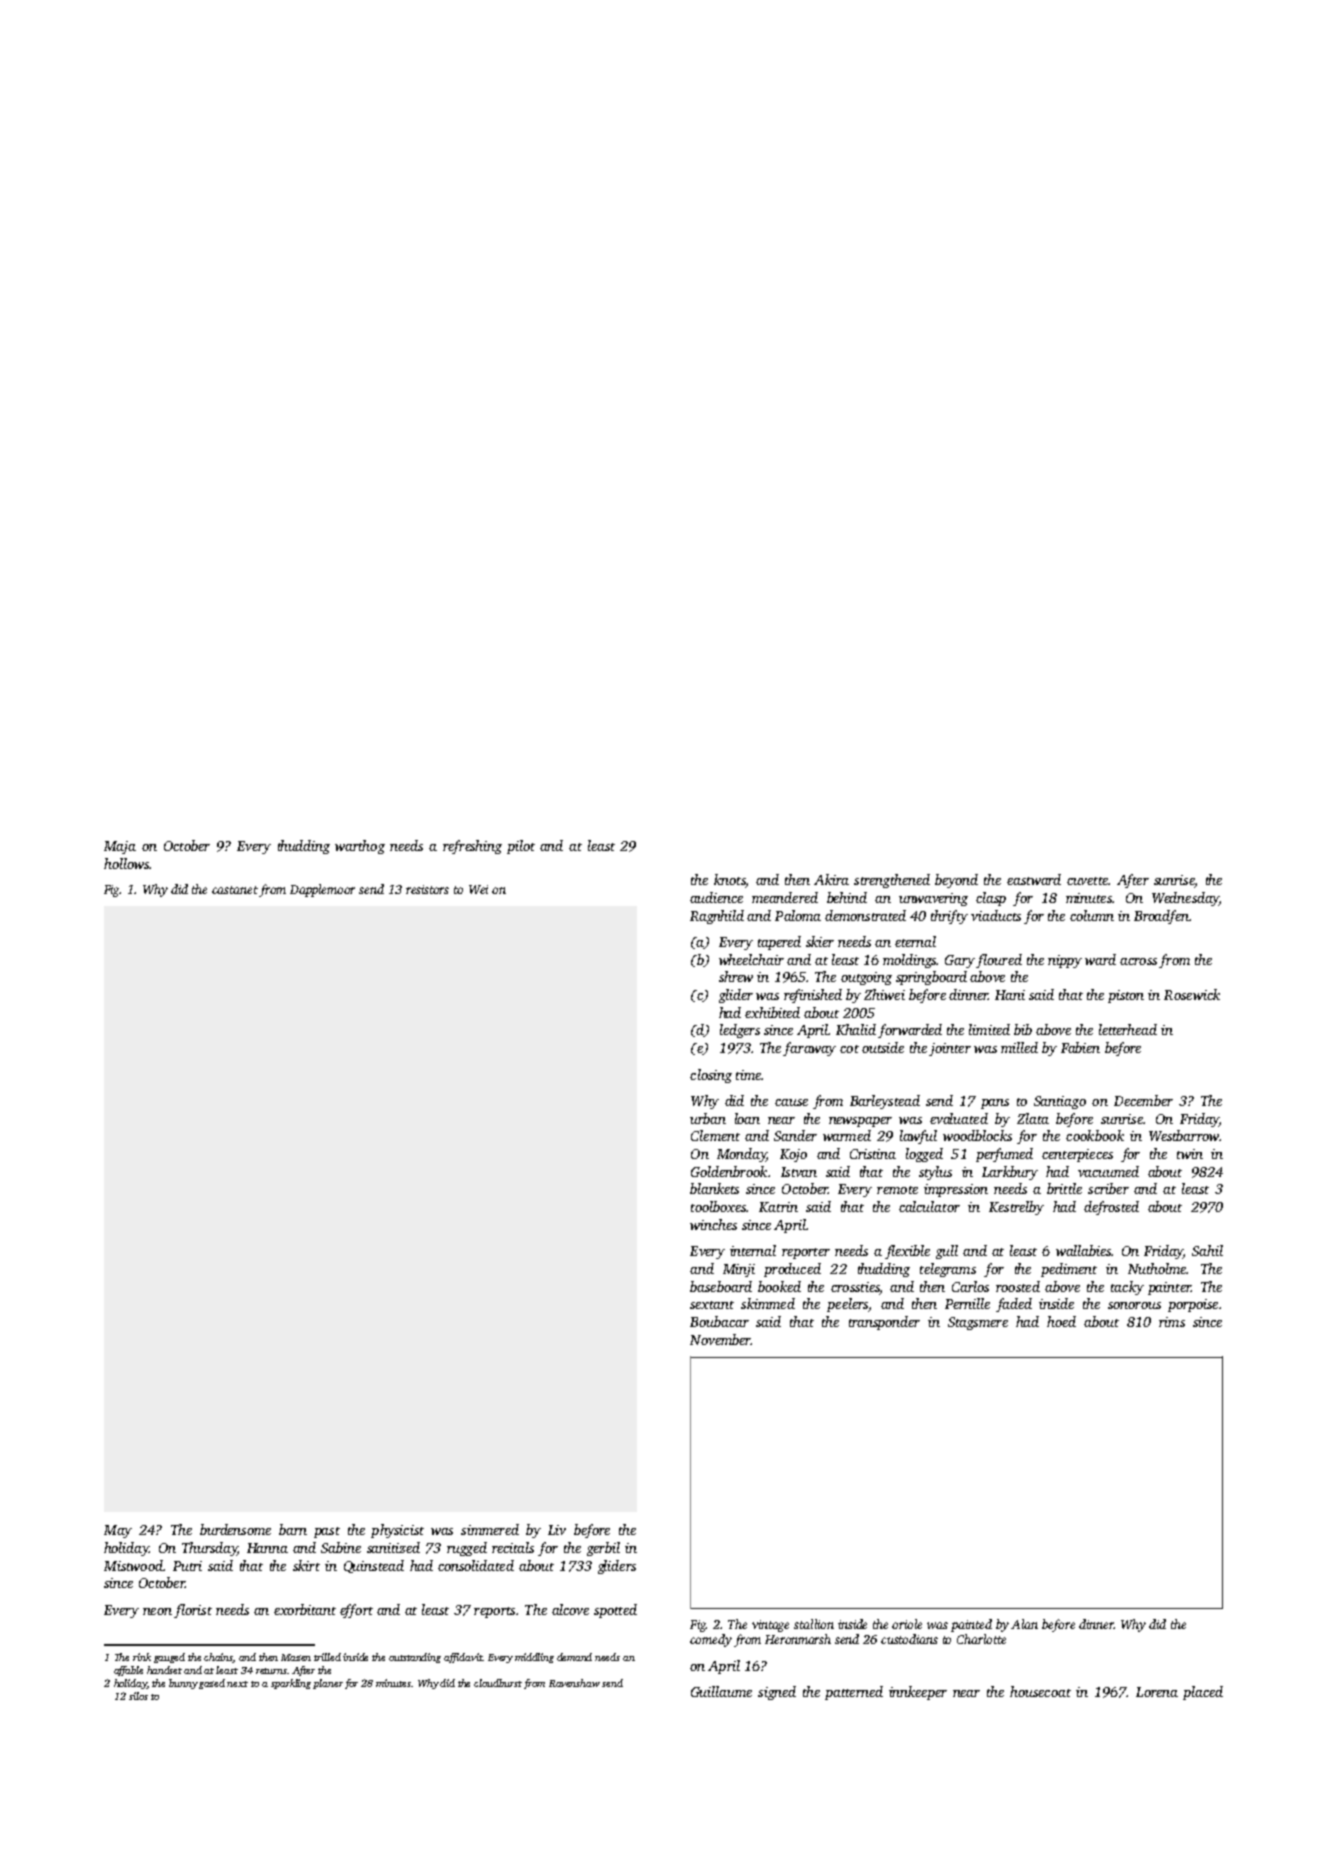 This screenshot has height=1876, width=1327. I want to click on blankets, so click(714, 1188).
